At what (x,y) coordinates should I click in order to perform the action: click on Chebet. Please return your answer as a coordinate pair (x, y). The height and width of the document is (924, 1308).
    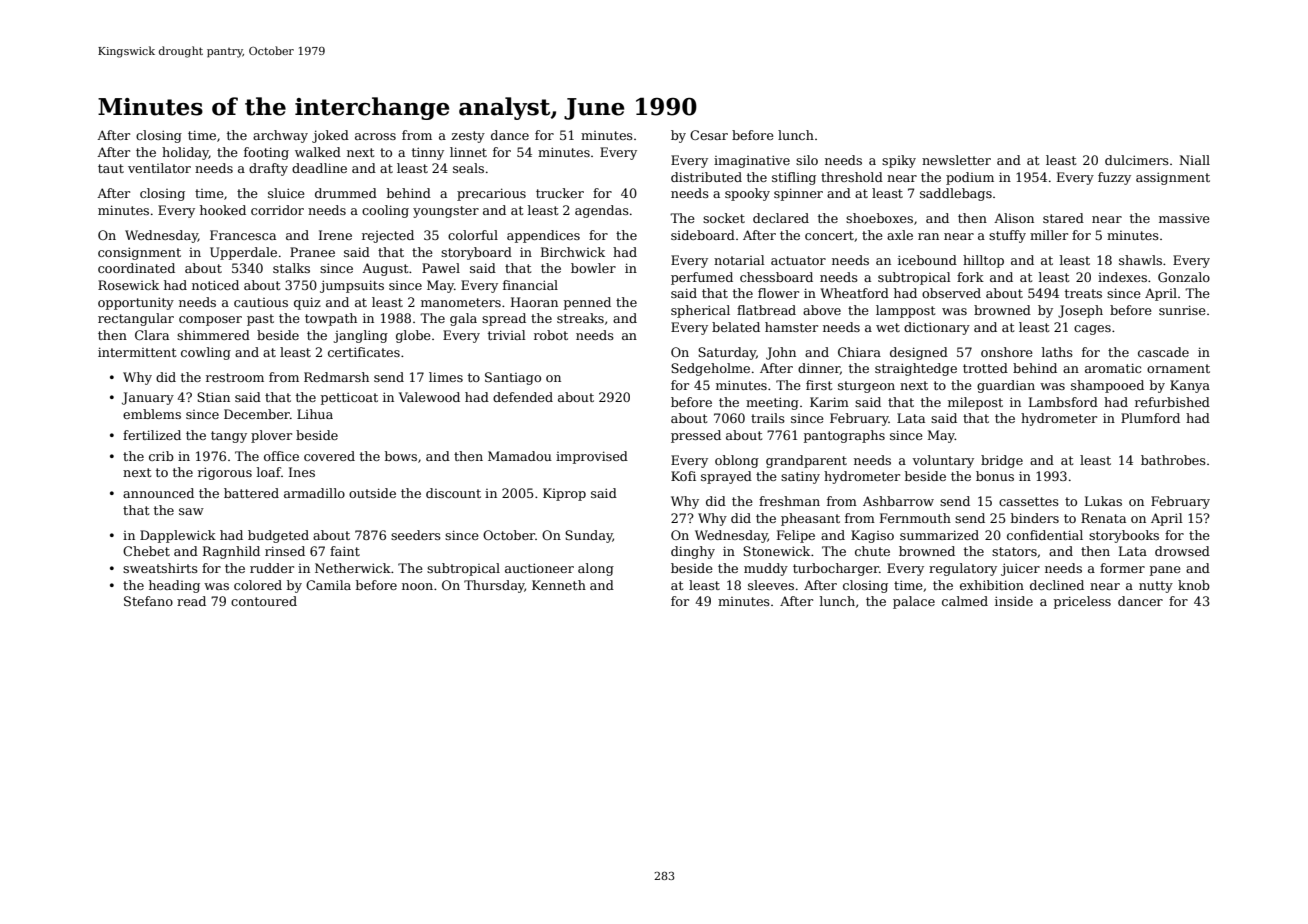
    Looking at the image, I should click on (146, 551).
